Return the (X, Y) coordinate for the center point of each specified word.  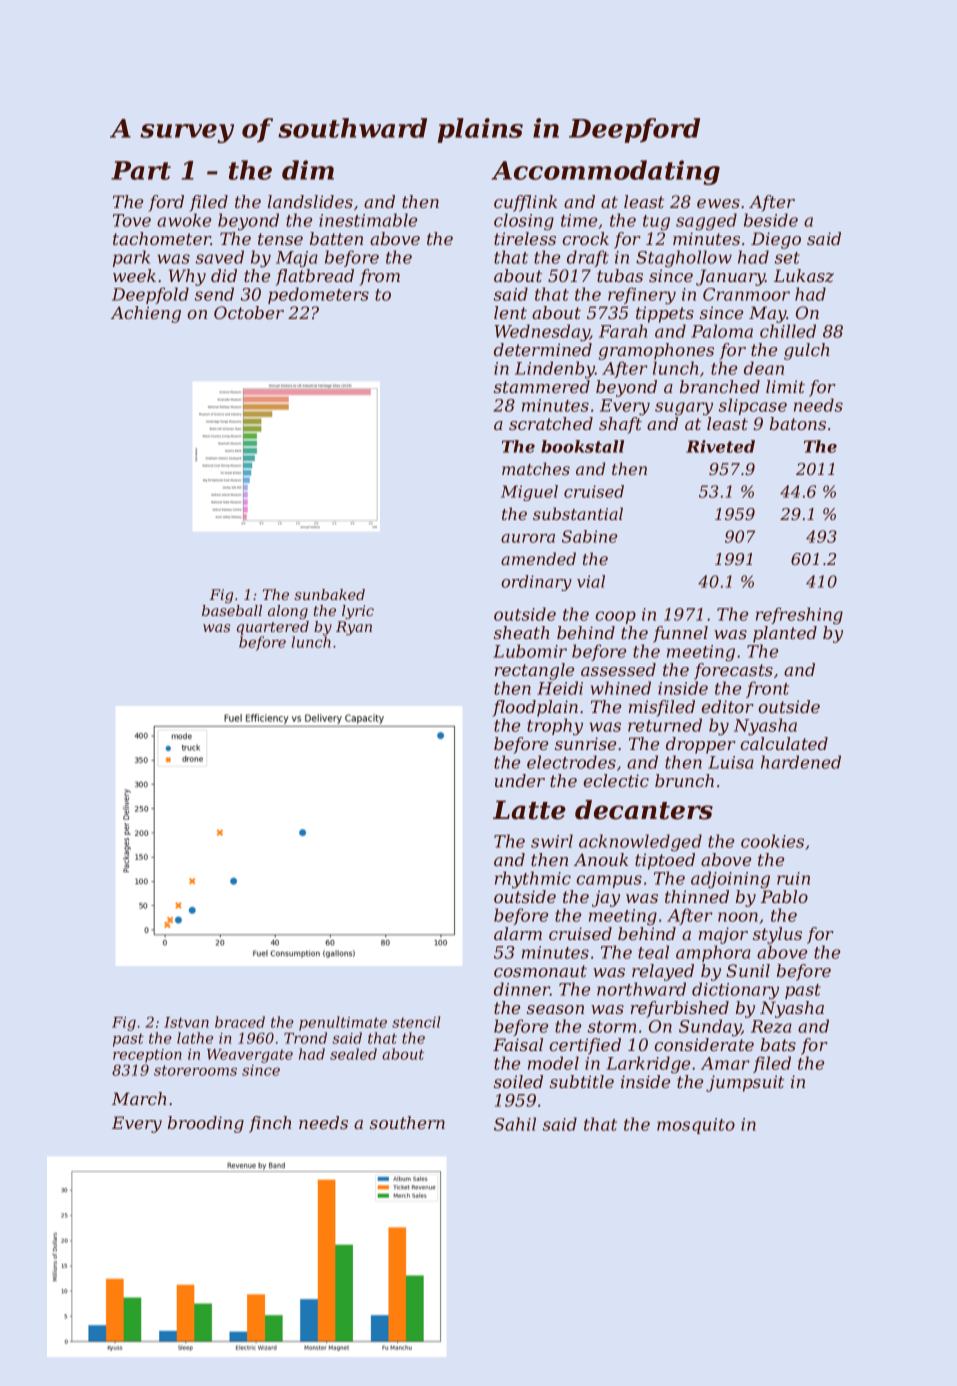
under (520, 780)
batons (798, 423)
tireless (525, 238)
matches (536, 468)
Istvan (186, 1022)
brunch (684, 780)
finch (270, 1124)
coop (615, 617)
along (288, 612)
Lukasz (804, 276)
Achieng (146, 314)
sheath (521, 632)
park (131, 258)
